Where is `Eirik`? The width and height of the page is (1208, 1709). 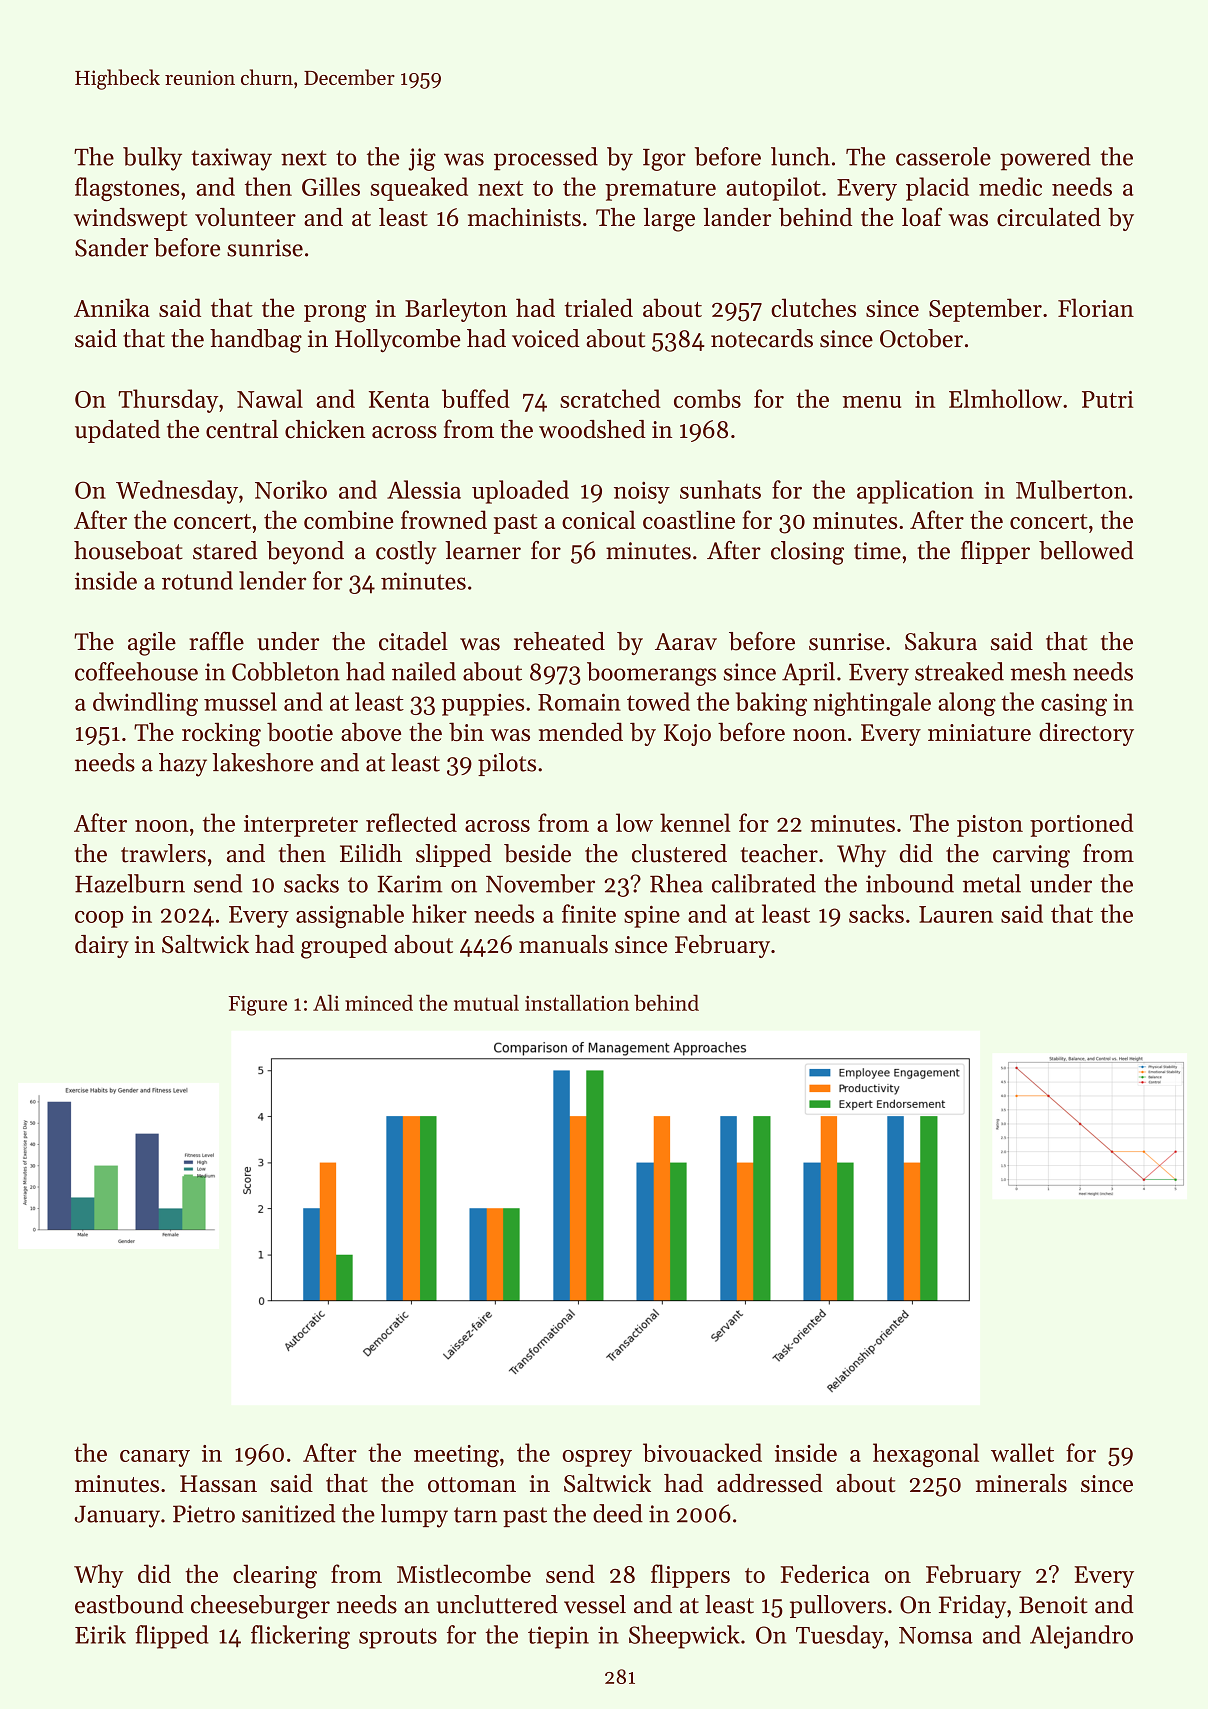
Eirik is located at coordinates (100, 1634).
